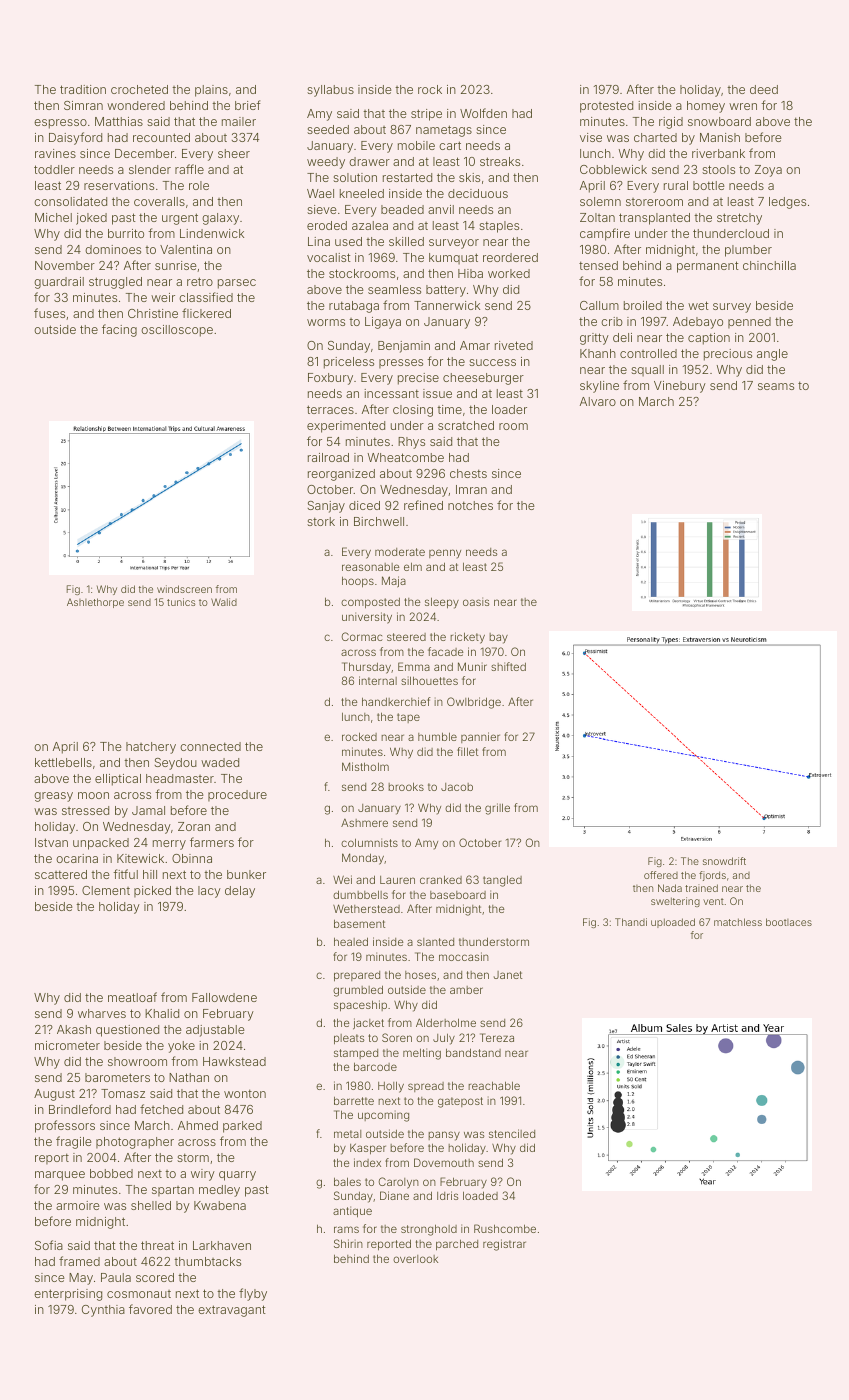  I want to click on Ashlethorpe, so click(95, 603).
